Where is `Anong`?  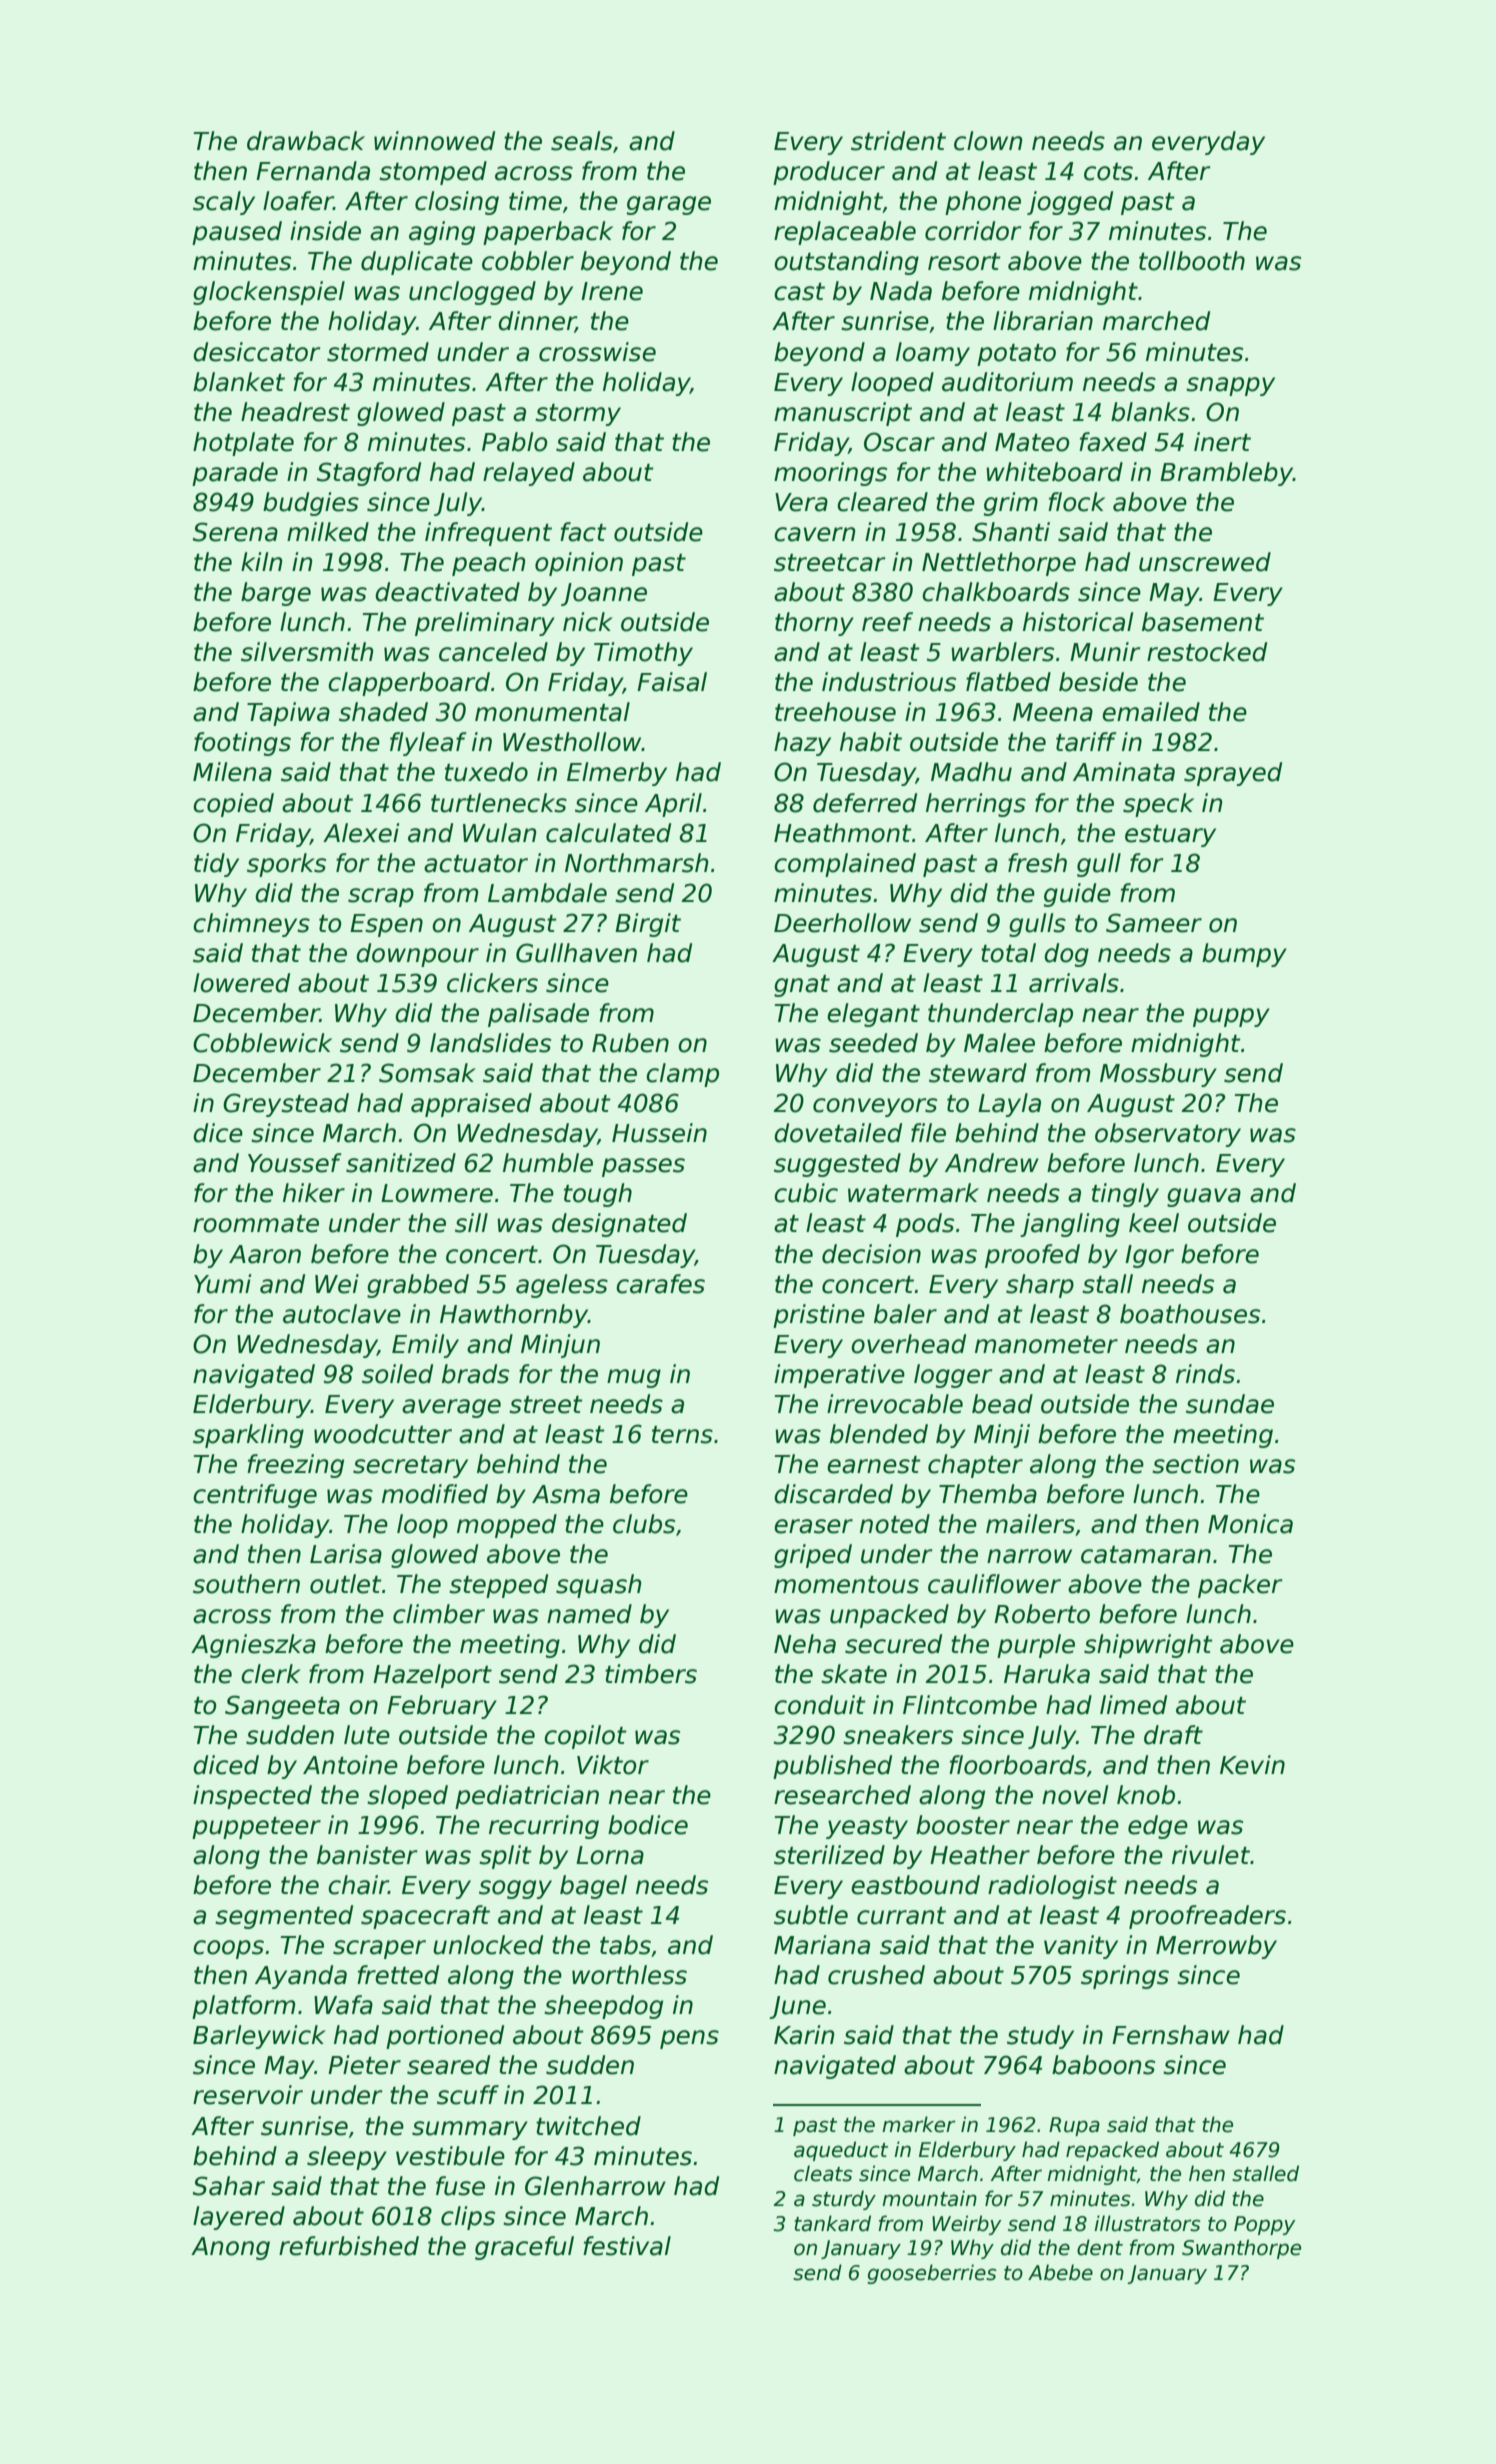 Anong is located at coordinates (230, 2248).
